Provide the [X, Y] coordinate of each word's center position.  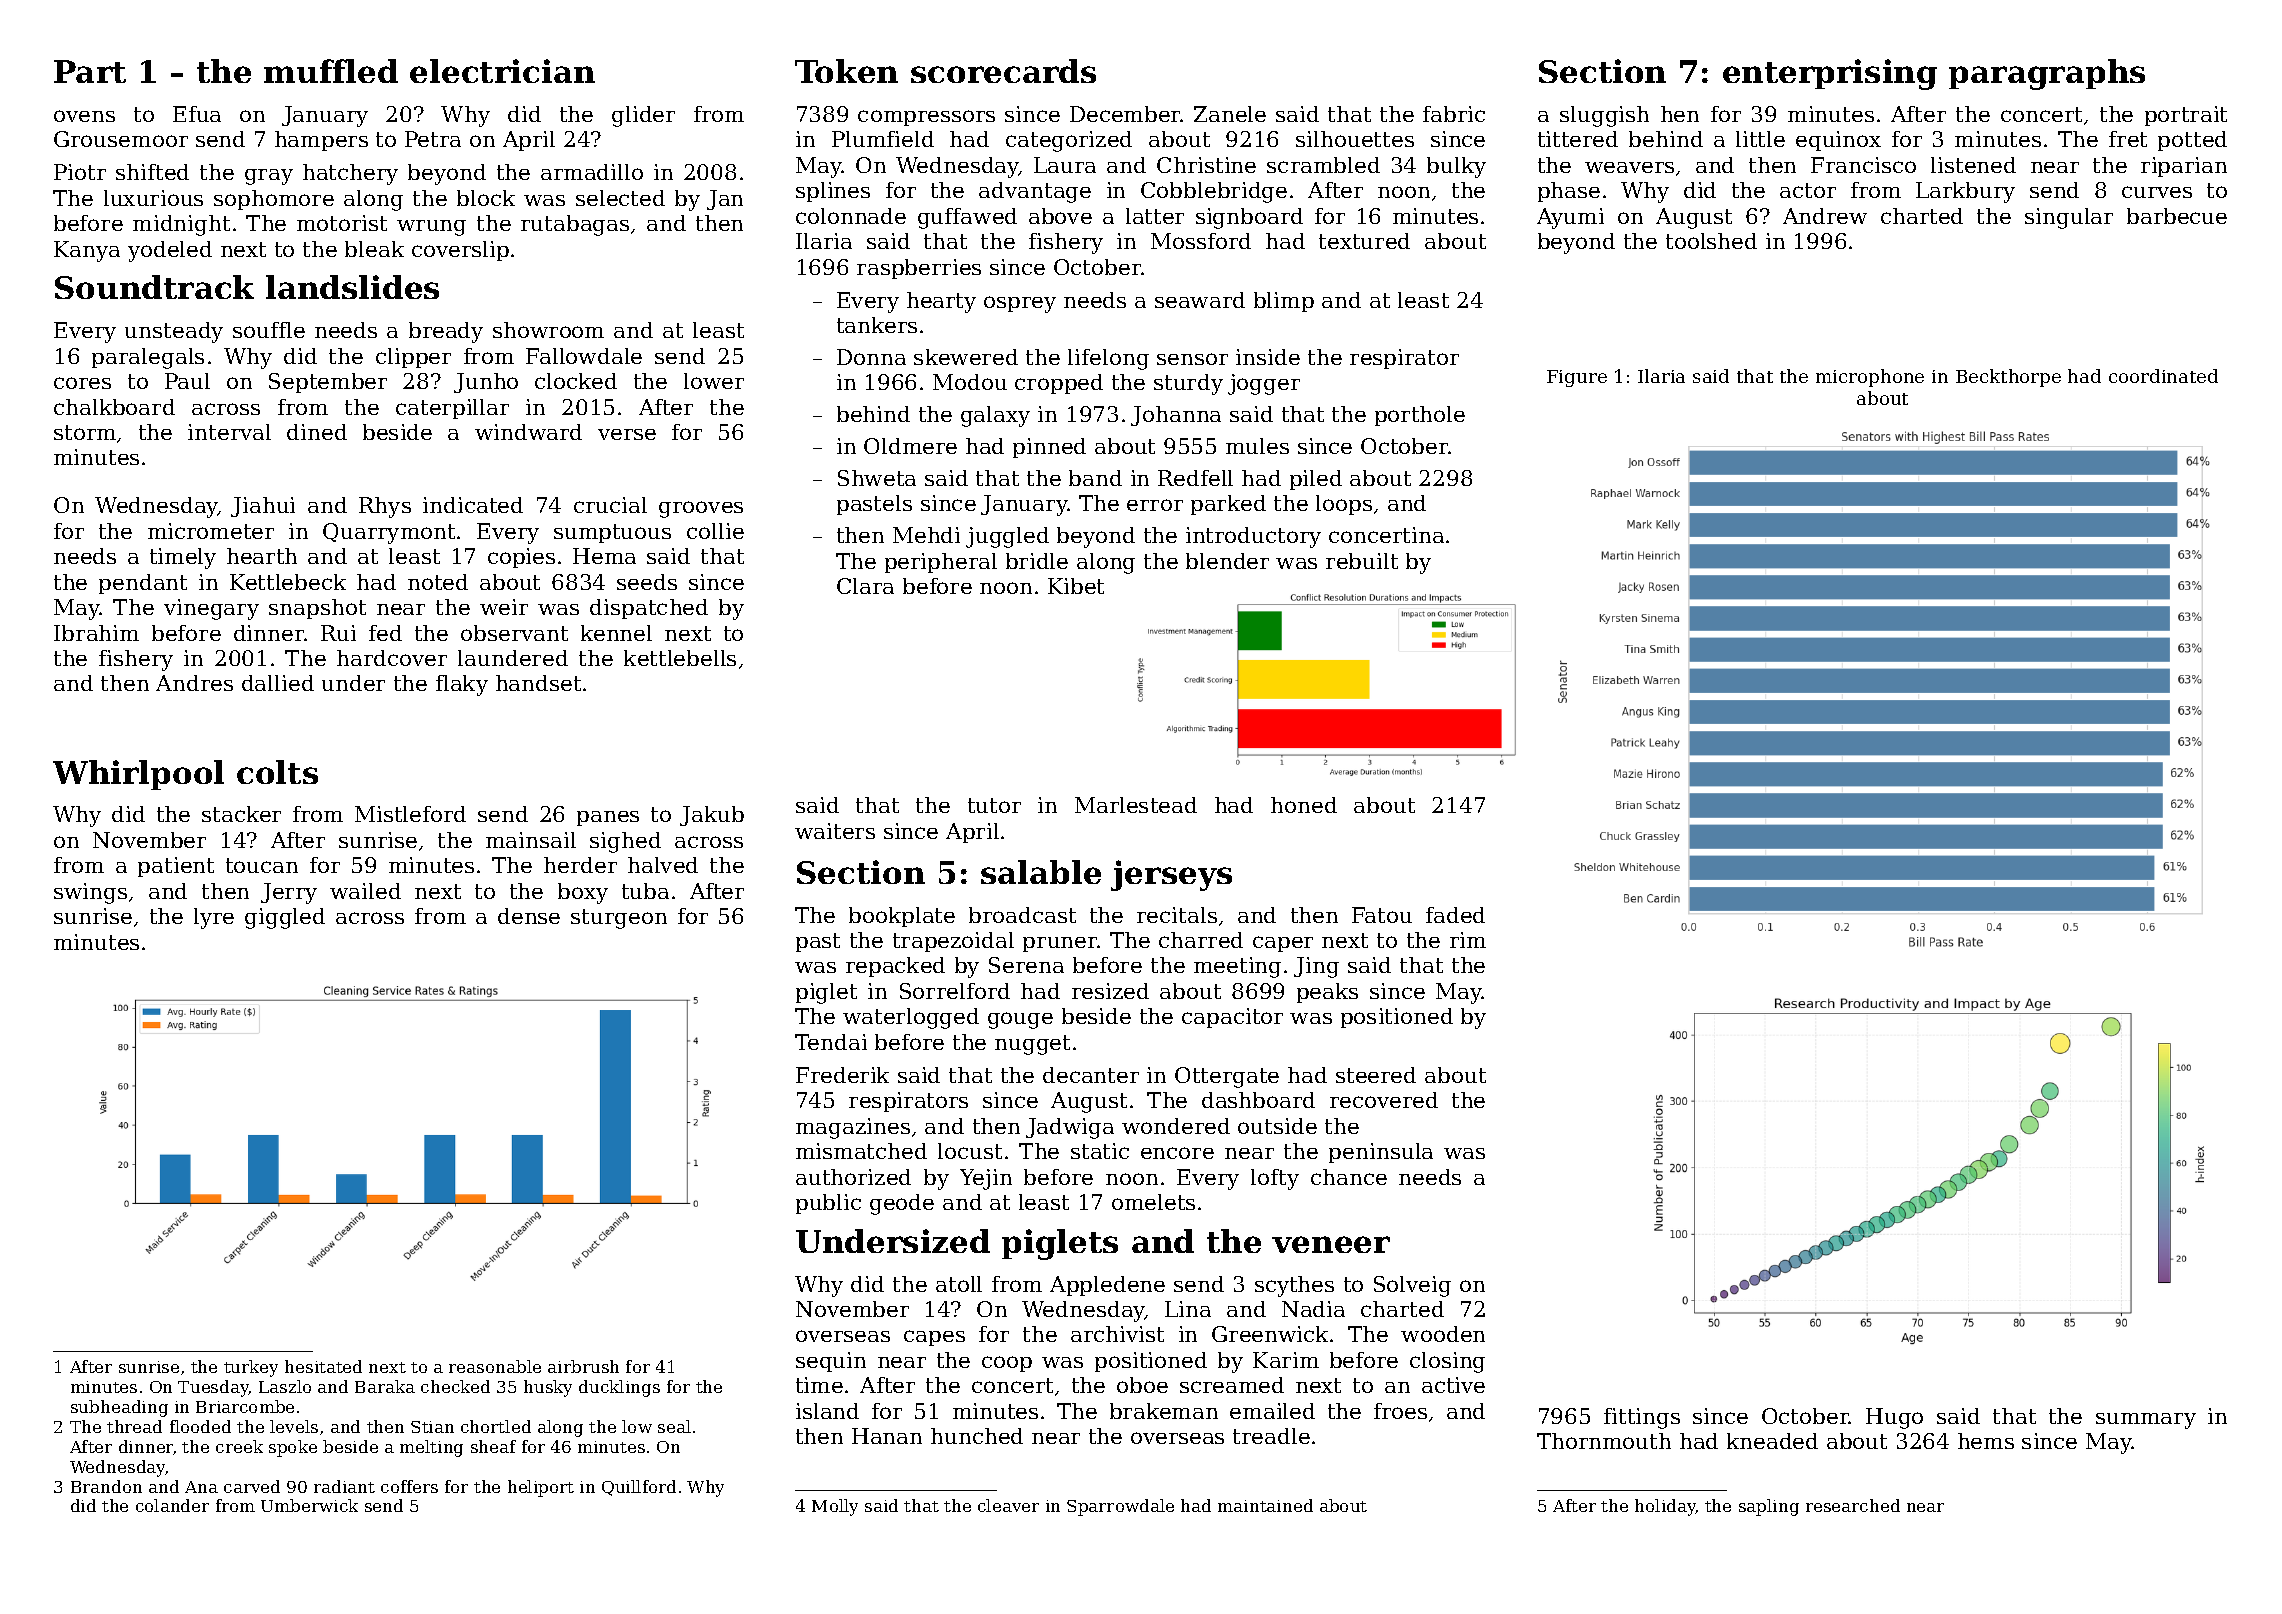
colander [172, 1505]
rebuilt [1362, 561]
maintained [1265, 1505]
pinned [1049, 448]
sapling [1769, 1507]
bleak [374, 249]
